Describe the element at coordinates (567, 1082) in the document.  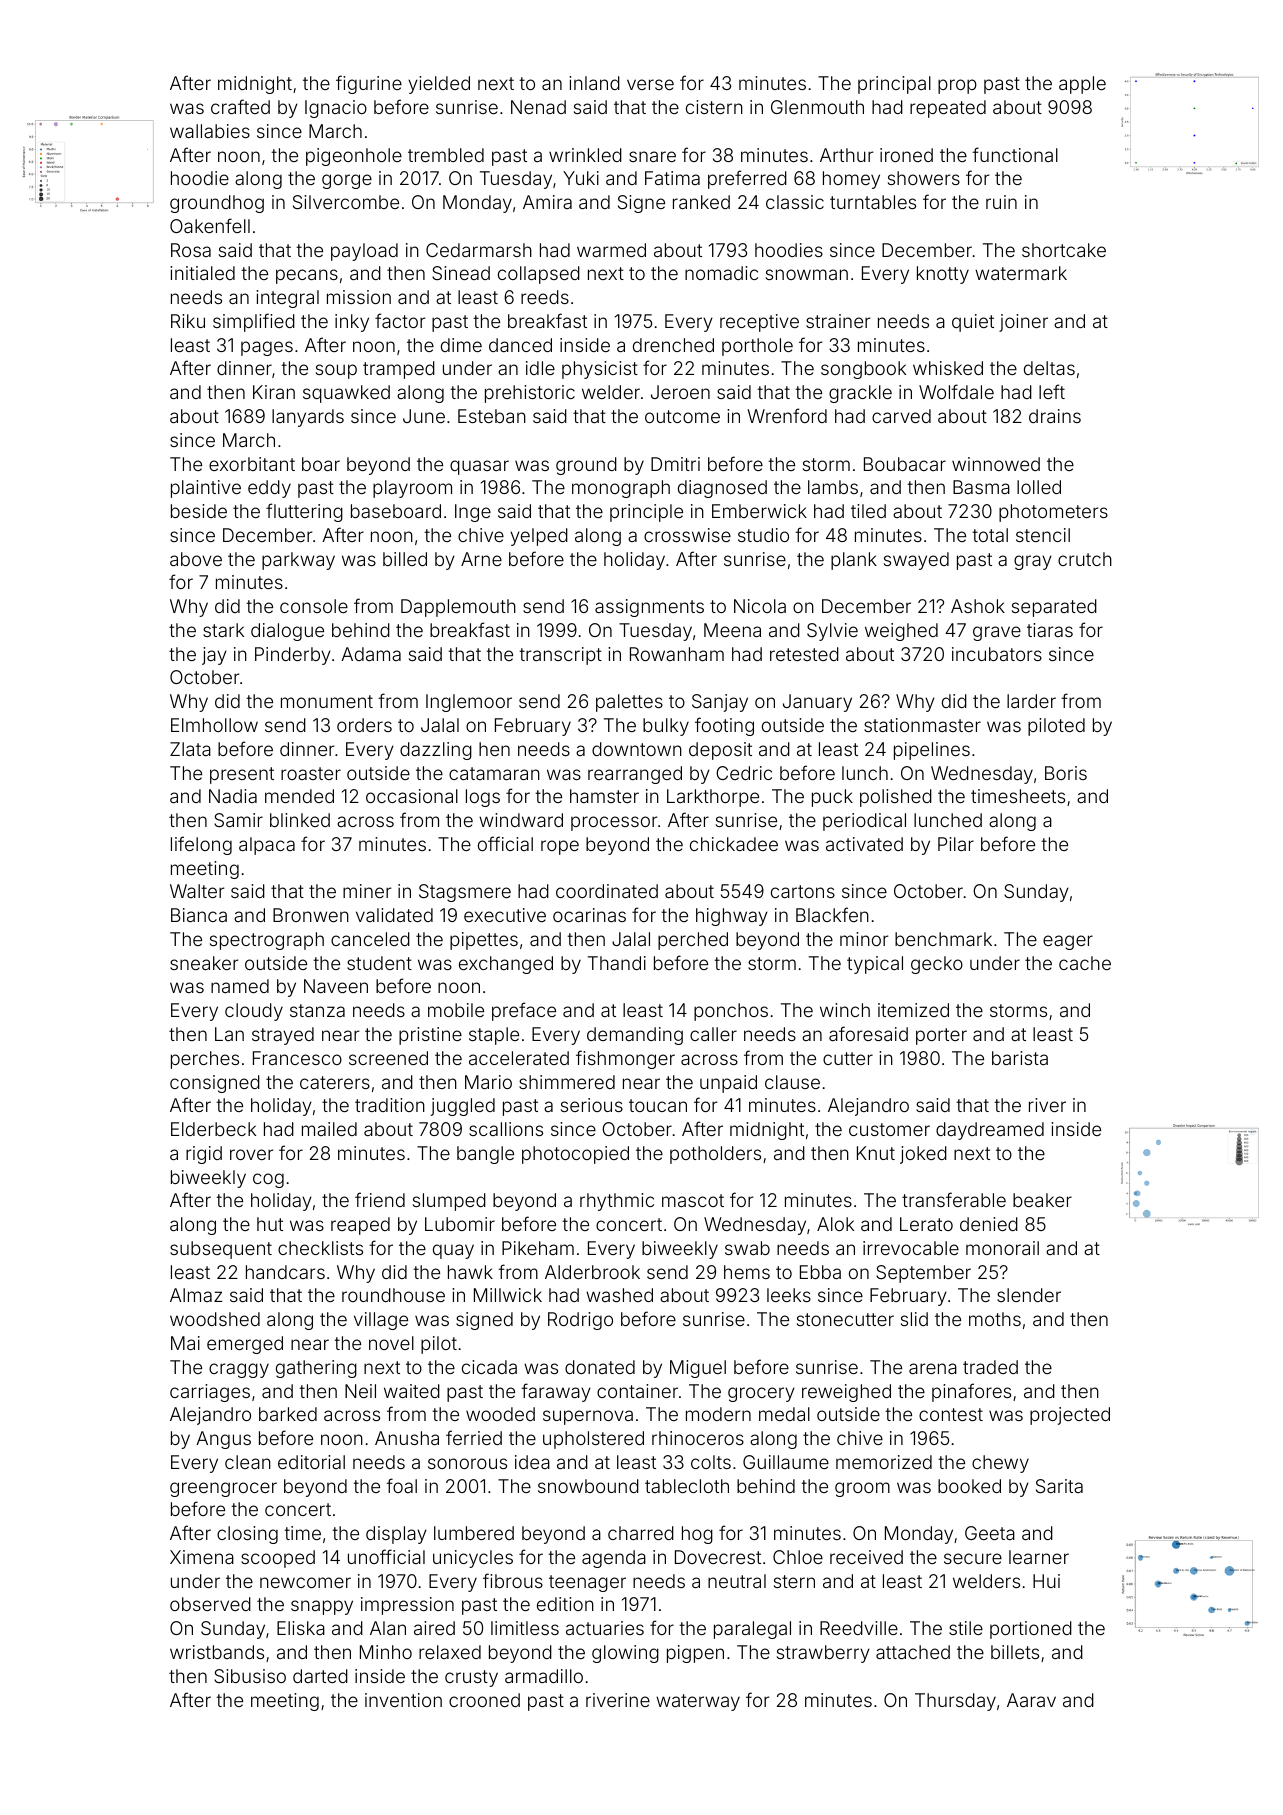
I see `shimmered` at that location.
